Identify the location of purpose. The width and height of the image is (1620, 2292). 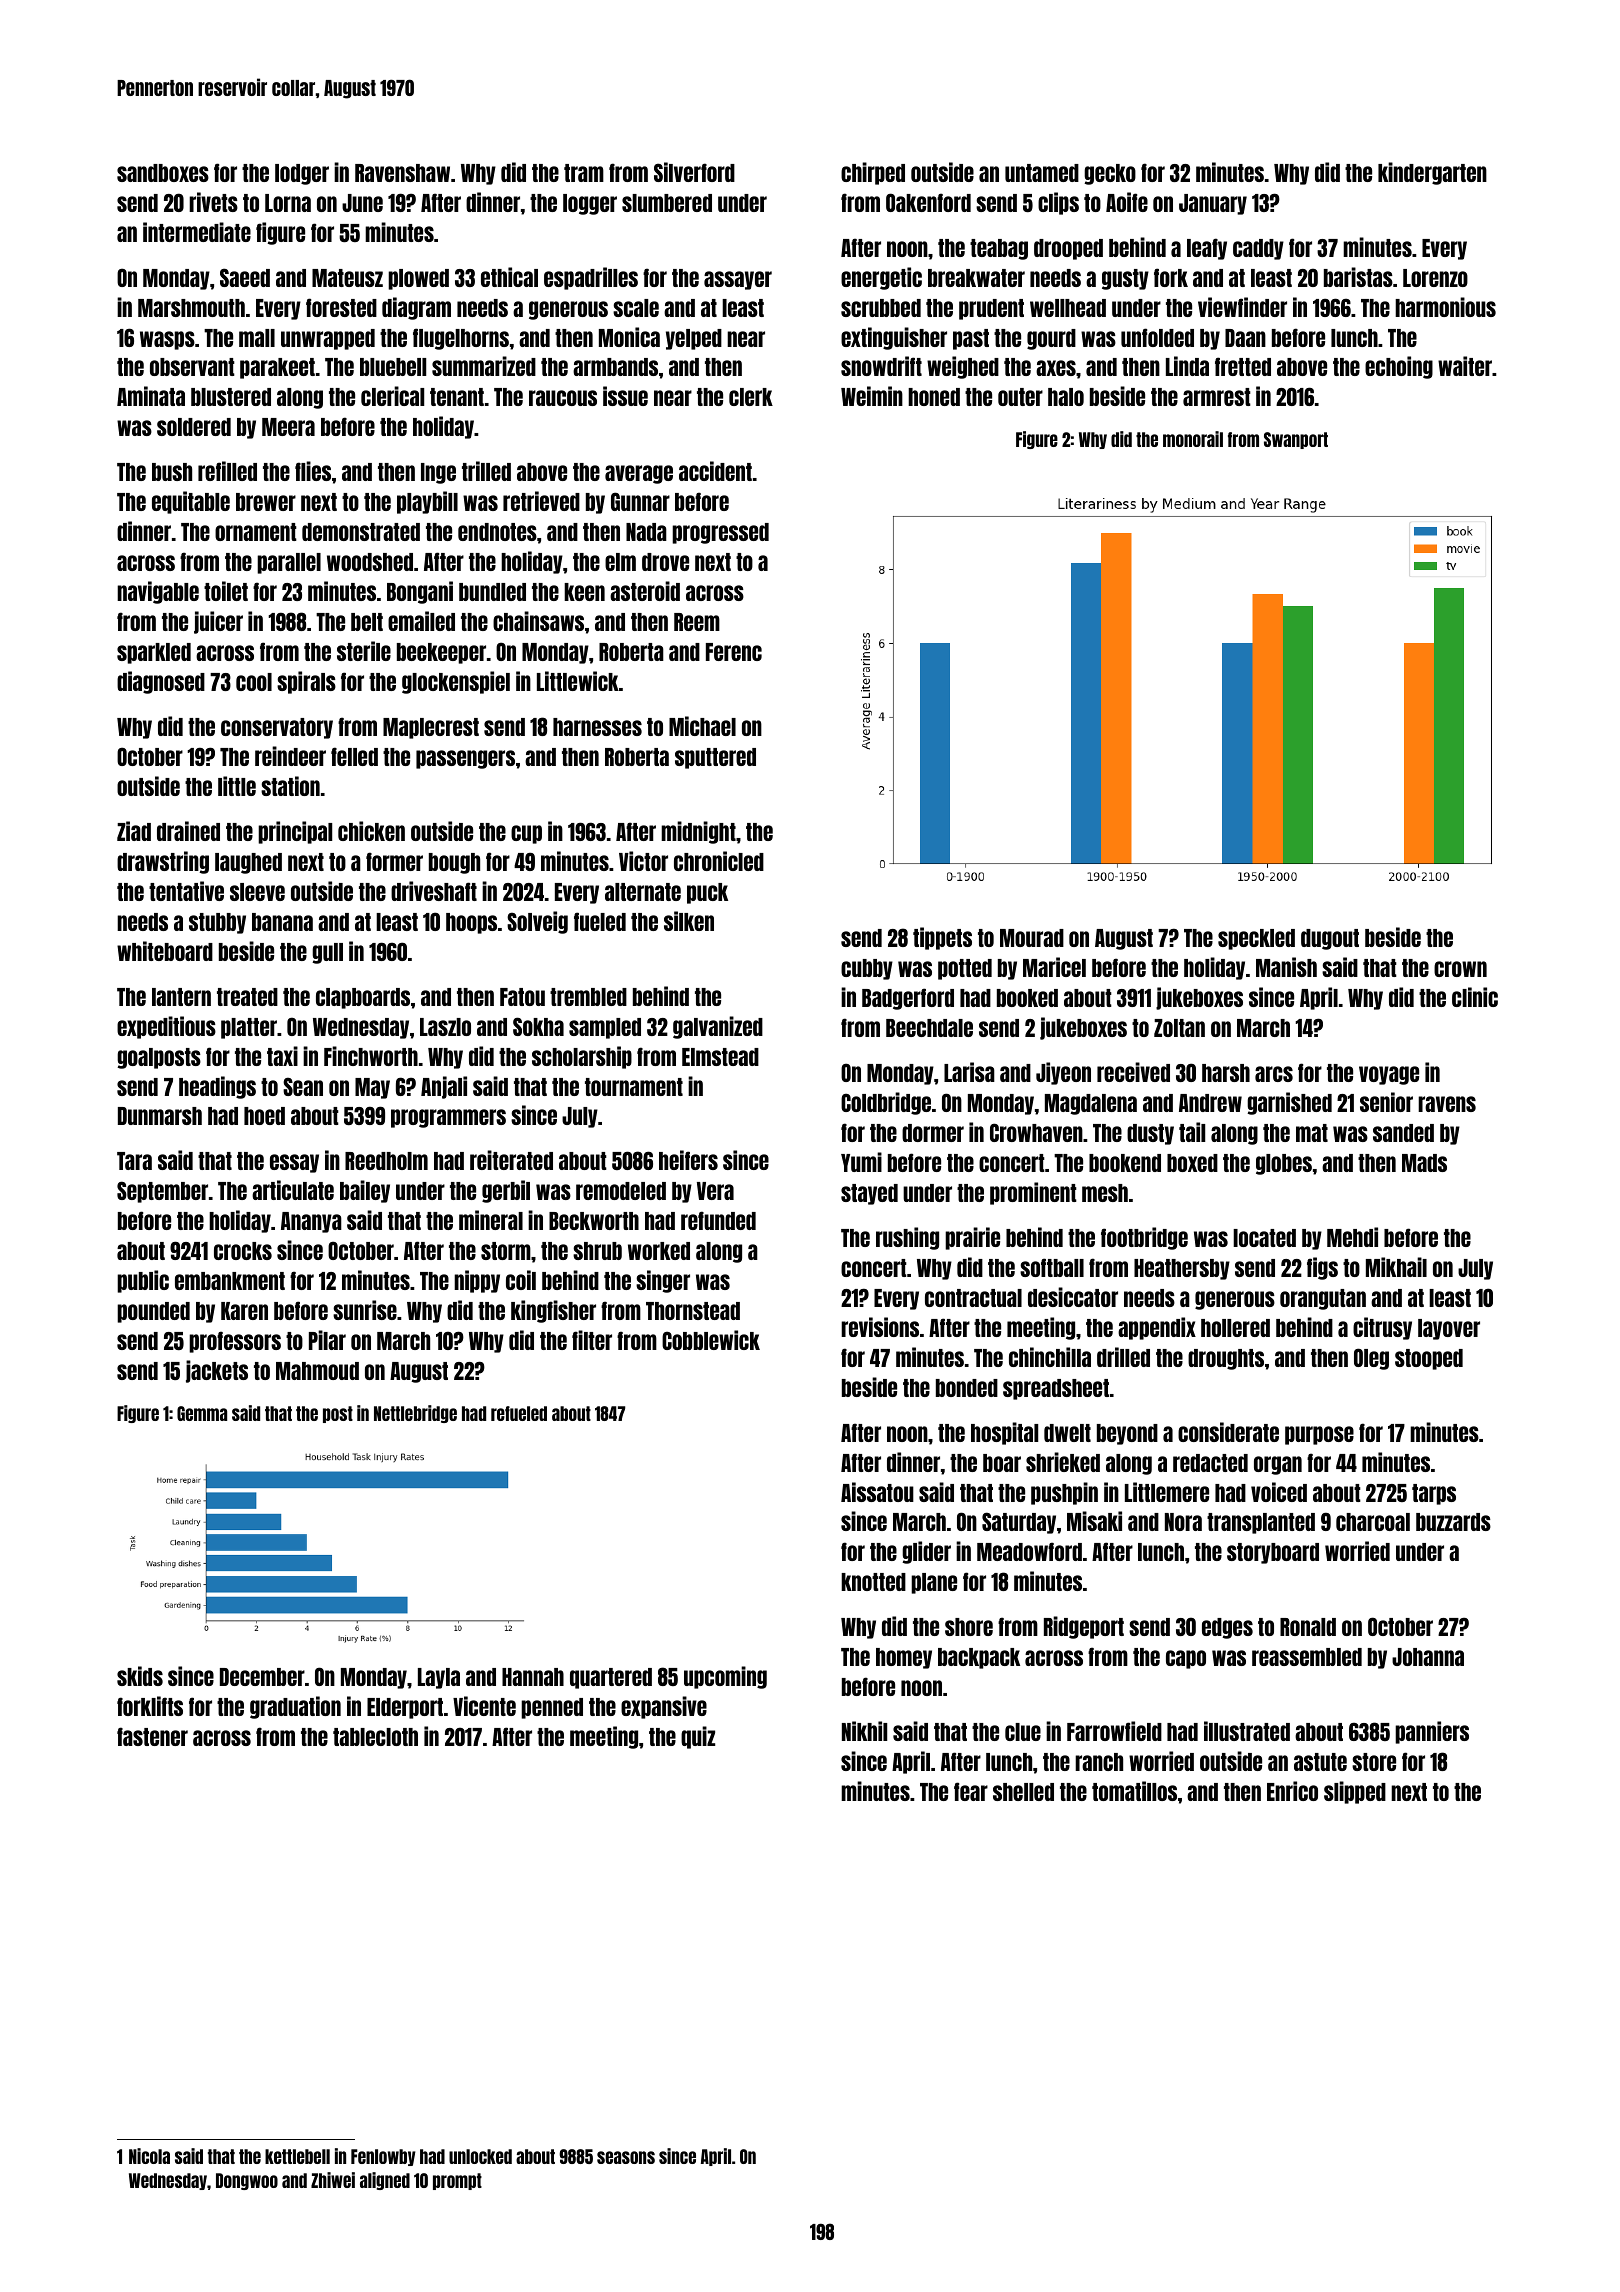
(1319, 1435).
